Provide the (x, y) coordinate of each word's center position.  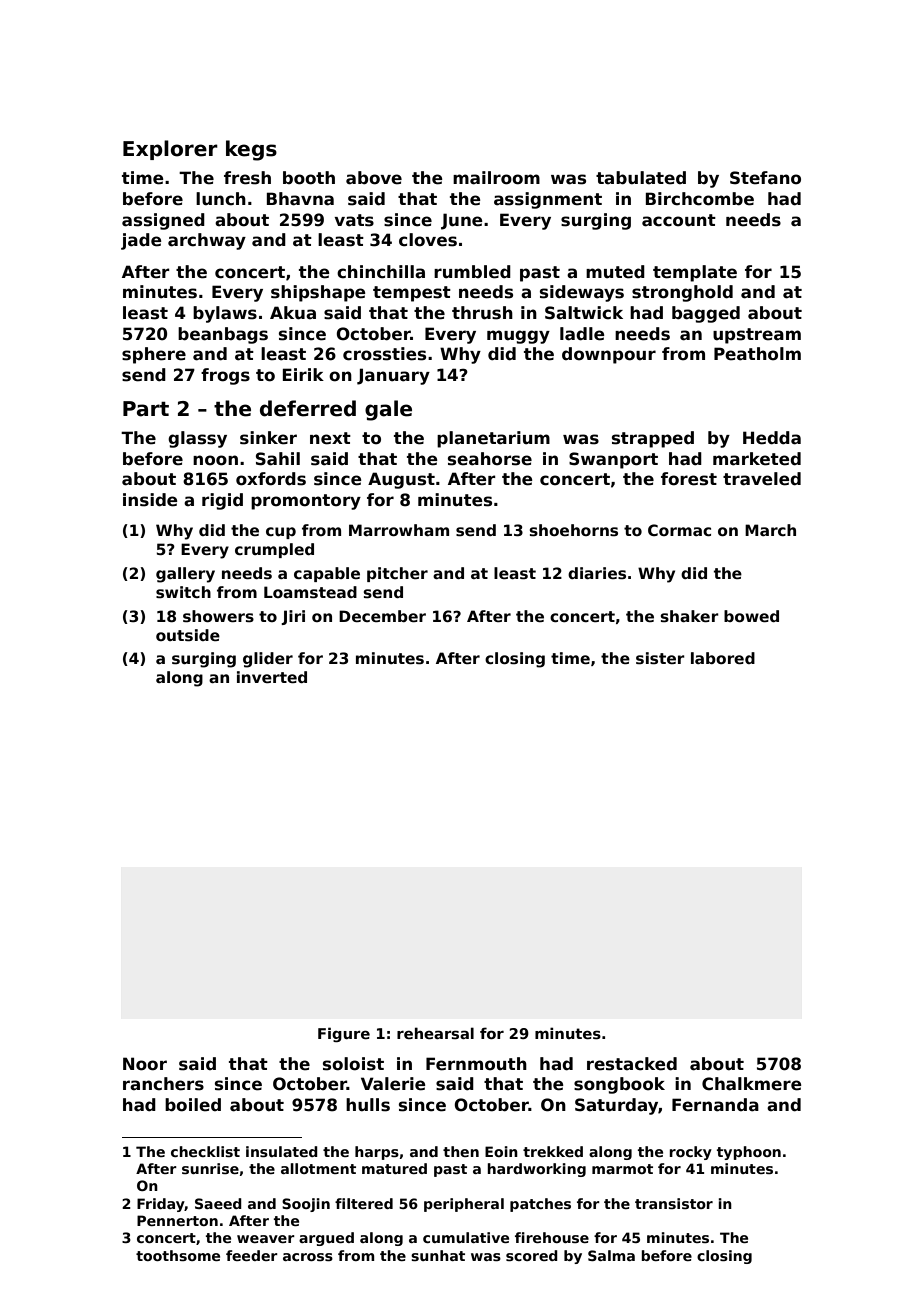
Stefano (765, 178)
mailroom (496, 178)
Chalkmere (752, 1084)
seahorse (490, 459)
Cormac (679, 530)
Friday (161, 1205)
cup (281, 533)
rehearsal (435, 1033)
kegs (251, 150)
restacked (632, 1064)
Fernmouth (476, 1064)
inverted (272, 677)
